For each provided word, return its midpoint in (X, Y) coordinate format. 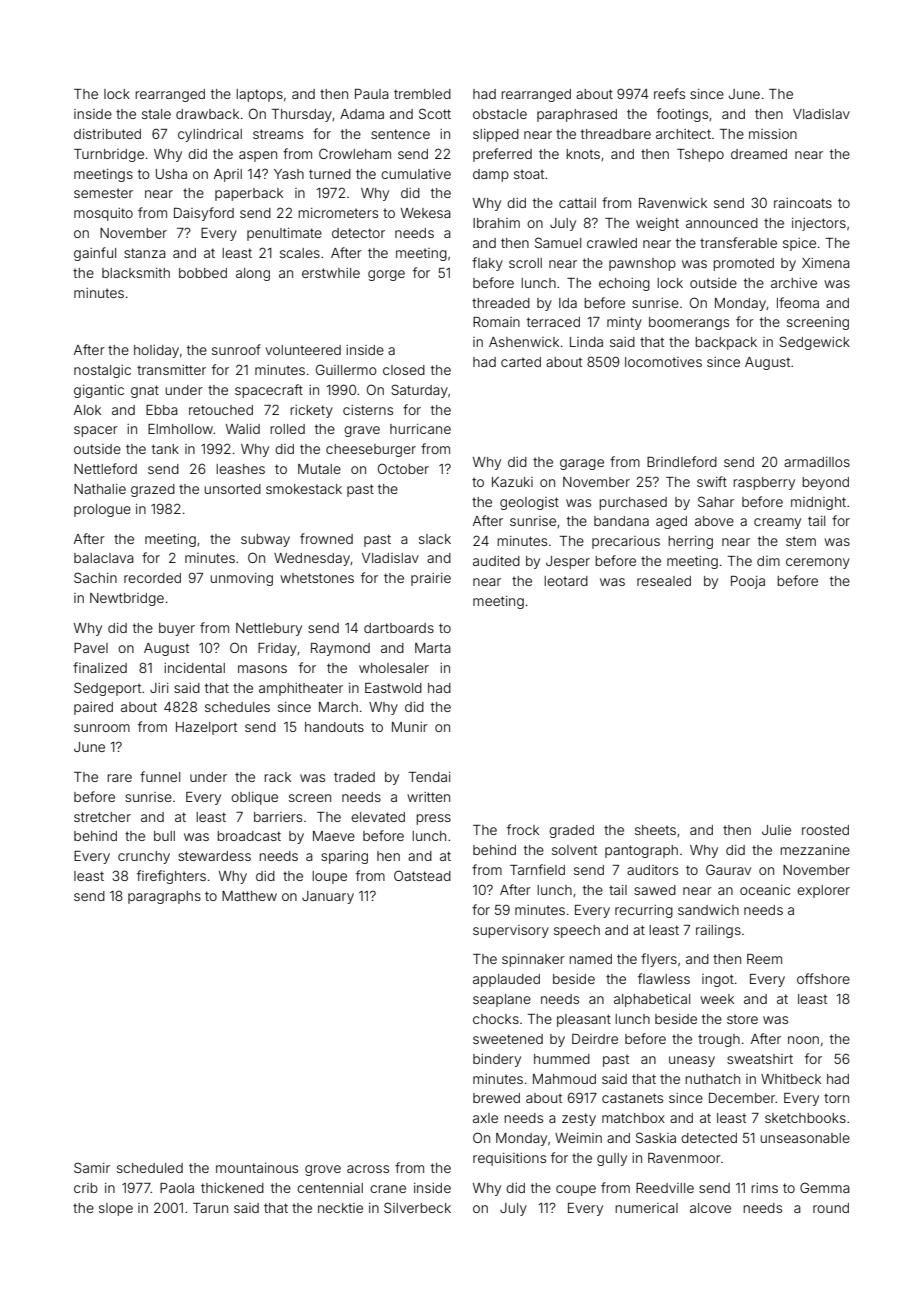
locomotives (663, 362)
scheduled (150, 1168)
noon (803, 1040)
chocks (496, 1019)
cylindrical (210, 135)
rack (277, 777)
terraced (553, 322)
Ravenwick (673, 203)
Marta (433, 648)
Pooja (748, 582)
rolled (287, 429)
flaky (487, 264)
